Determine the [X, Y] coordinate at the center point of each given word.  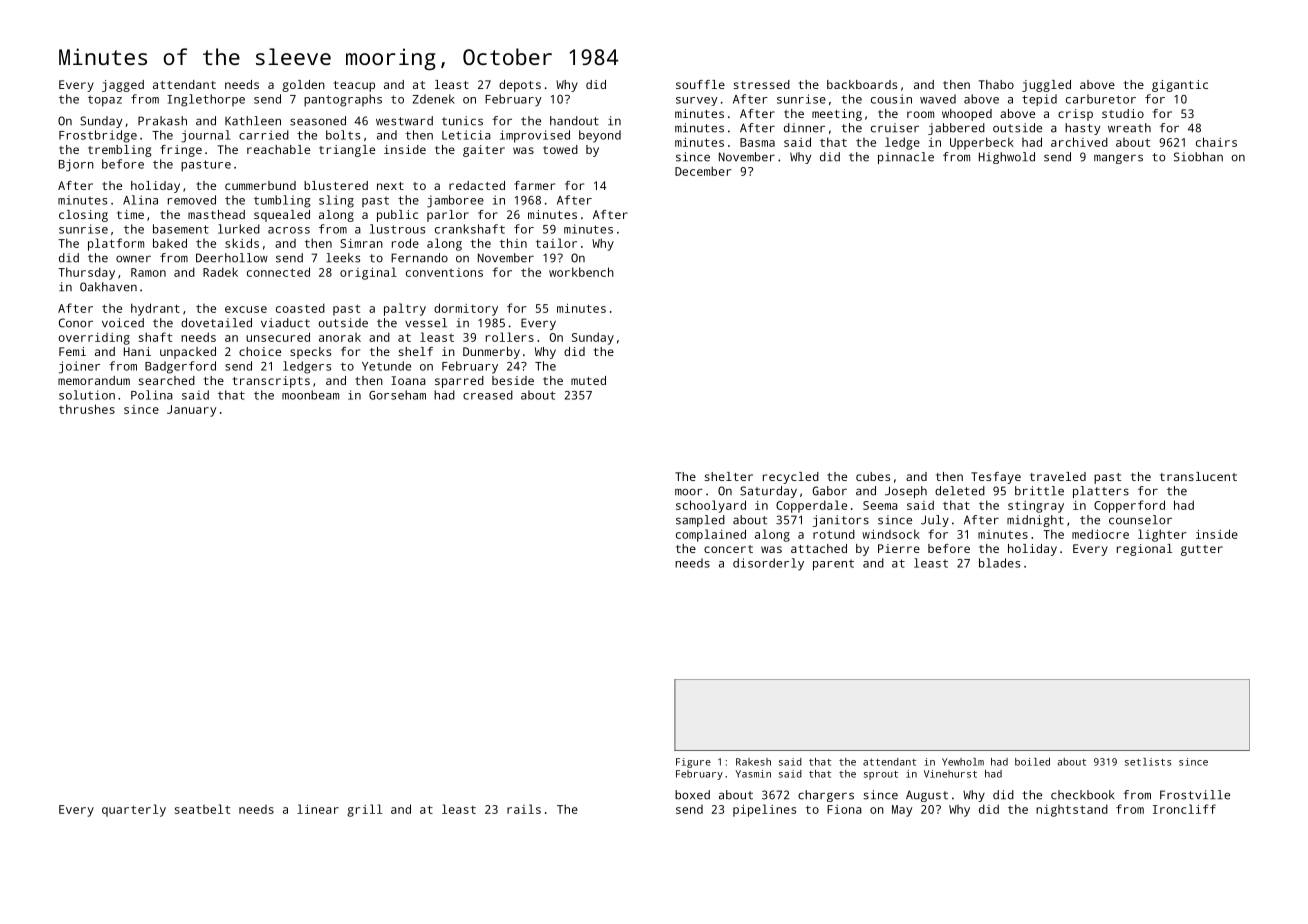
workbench [581, 272]
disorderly [768, 564]
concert [728, 549]
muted [588, 380]
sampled [700, 521]
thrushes [87, 409]
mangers [1118, 159]
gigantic [1180, 86]
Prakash [162, 121]
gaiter [484, 151]
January [191, 411]
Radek [220, 272]
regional [1144, 550]
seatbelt [202, 809]
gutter [1202, 550]
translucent [1198, 476]
